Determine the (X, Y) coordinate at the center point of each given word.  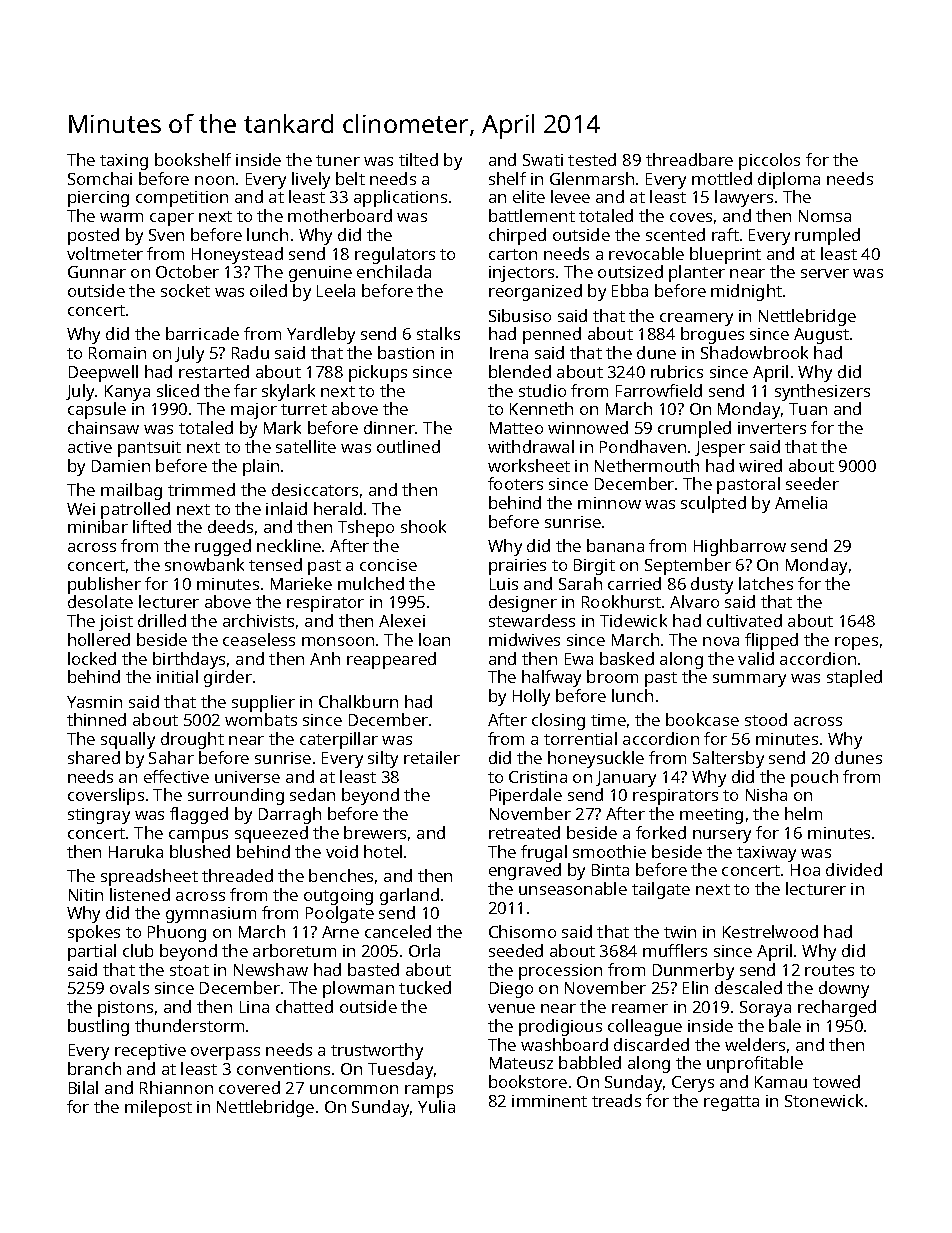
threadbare (689, 159)
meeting (711, 816)
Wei (81, 509)
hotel (383, 851)
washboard (564, 1044)
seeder (812, 483)
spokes (94, 933)
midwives (524, 639)
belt (350, 178)
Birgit (594, 567)
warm (121, 217)
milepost (158, 1108)
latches (766, 583)
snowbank (204, 564)
